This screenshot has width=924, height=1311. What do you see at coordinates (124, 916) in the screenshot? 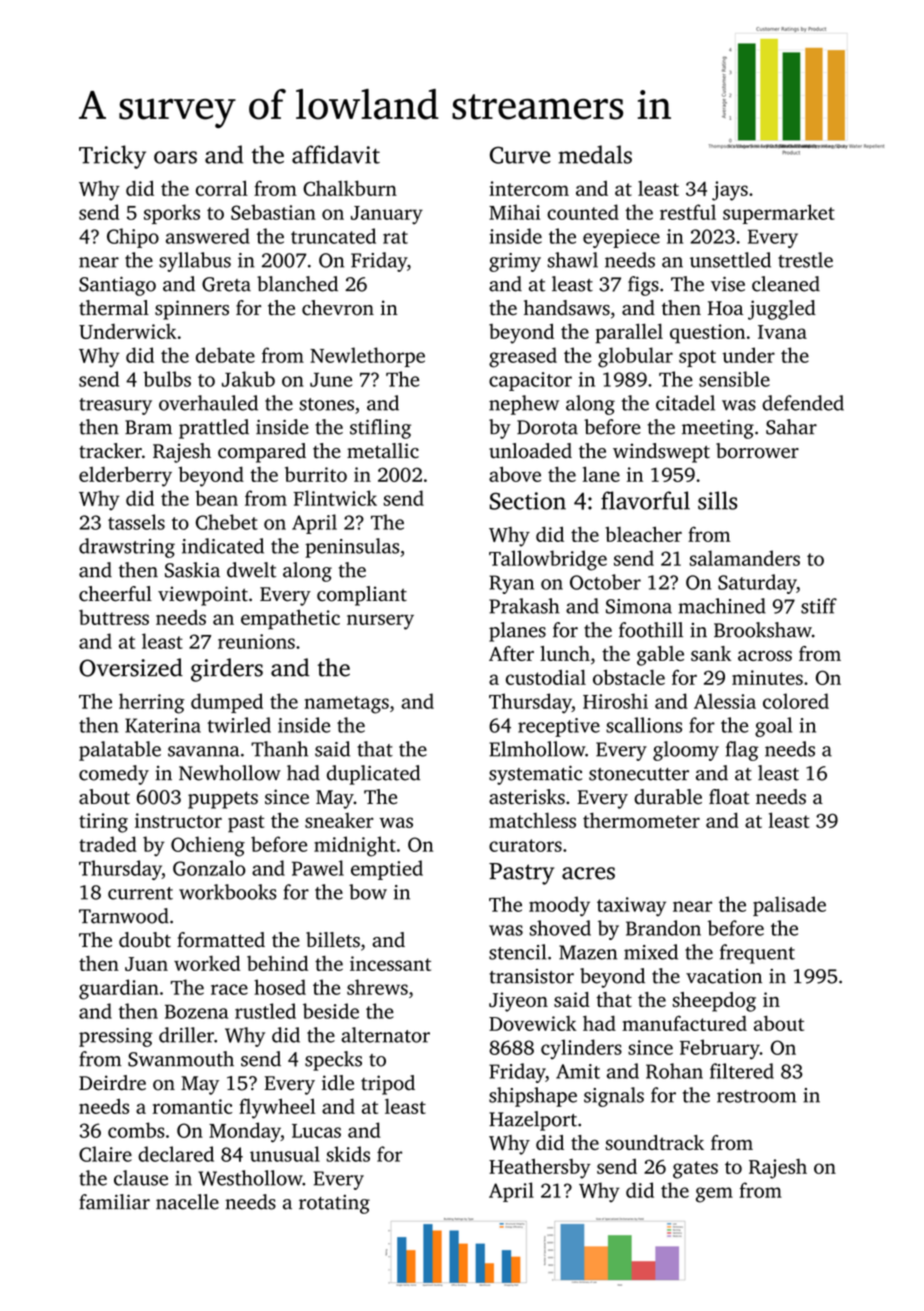
I see `Tarnwood` at bounding box center [124, 916].
